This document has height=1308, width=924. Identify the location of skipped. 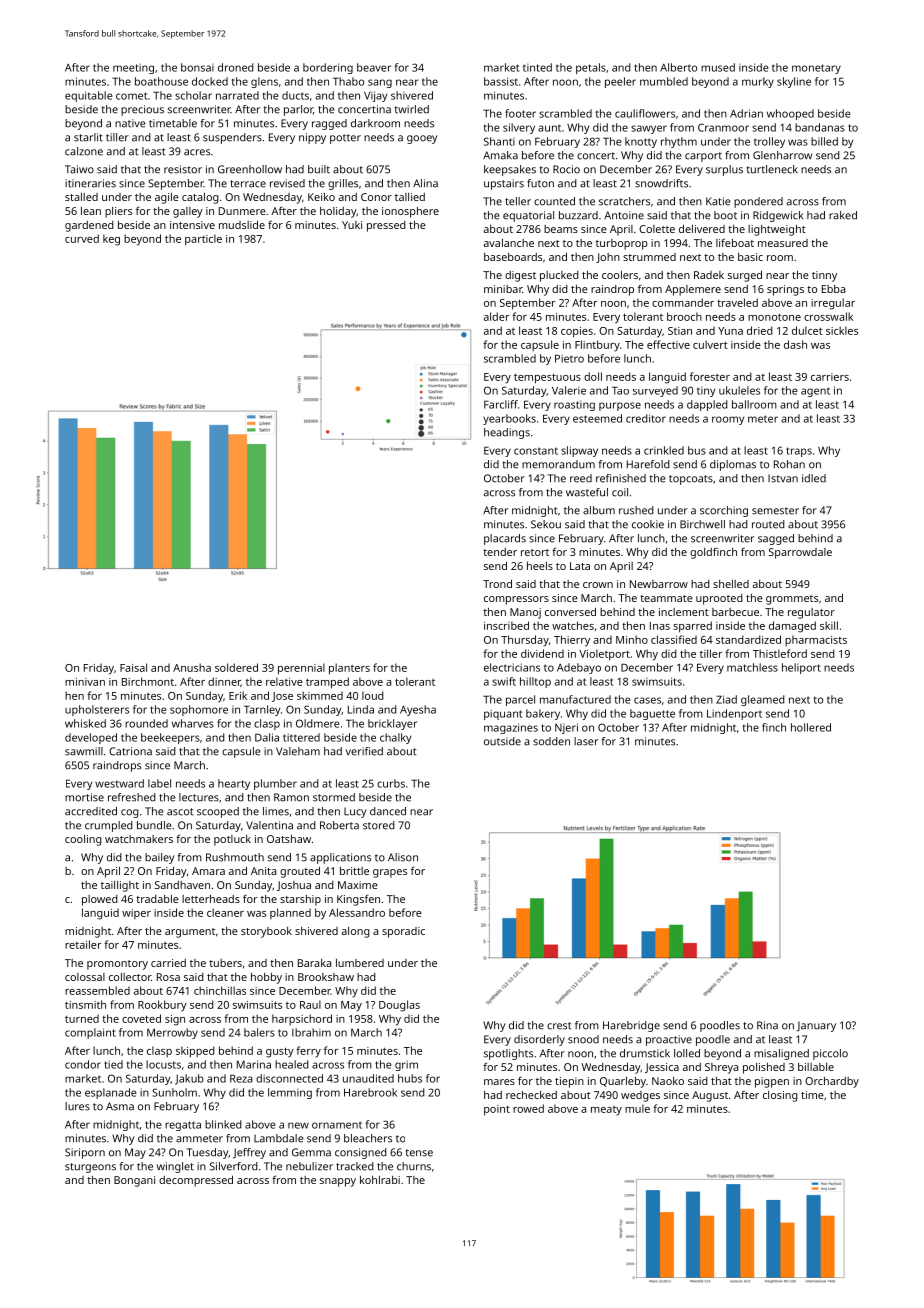
(195, 1052).
